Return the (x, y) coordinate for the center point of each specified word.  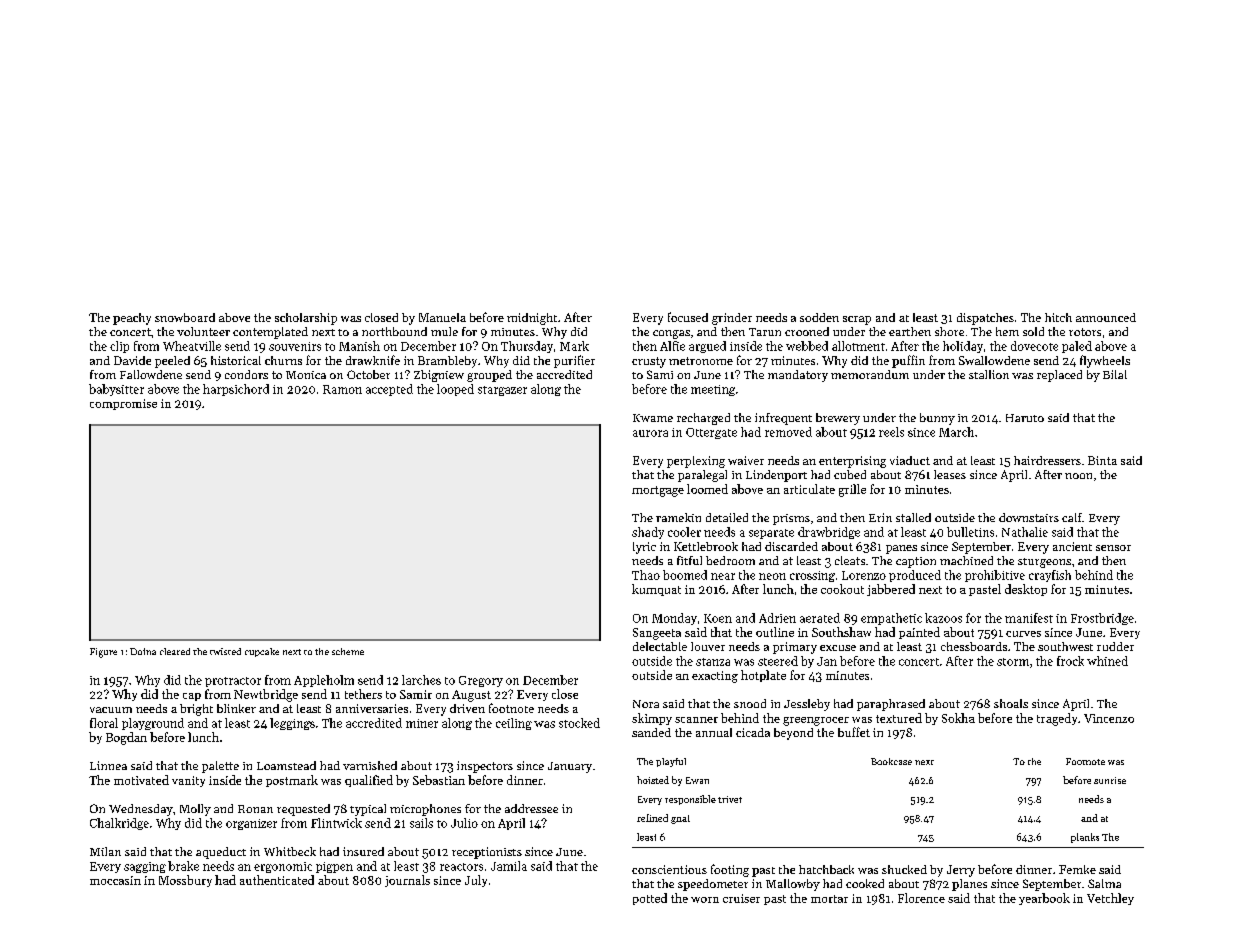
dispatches (985, 319)
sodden (819, 317)
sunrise (1110, 780)
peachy (132, 319)
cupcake (262, 652)
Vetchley (1110, 899)
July (476, 881)
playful (671, 762)
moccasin (115, 880)
